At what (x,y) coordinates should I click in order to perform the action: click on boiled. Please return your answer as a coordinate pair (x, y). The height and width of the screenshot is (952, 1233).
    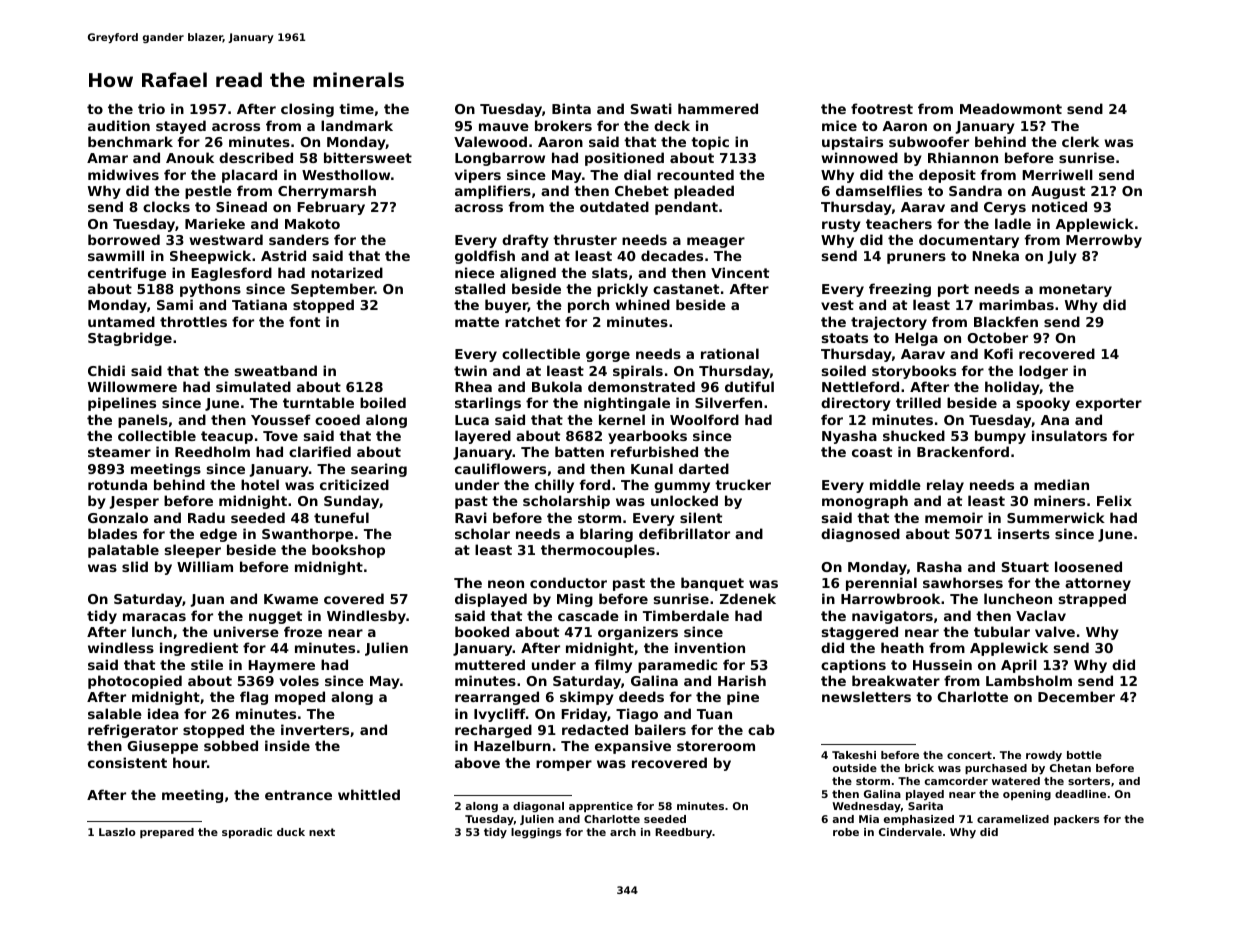
    Looking at the image, I should click on (383, 402).
